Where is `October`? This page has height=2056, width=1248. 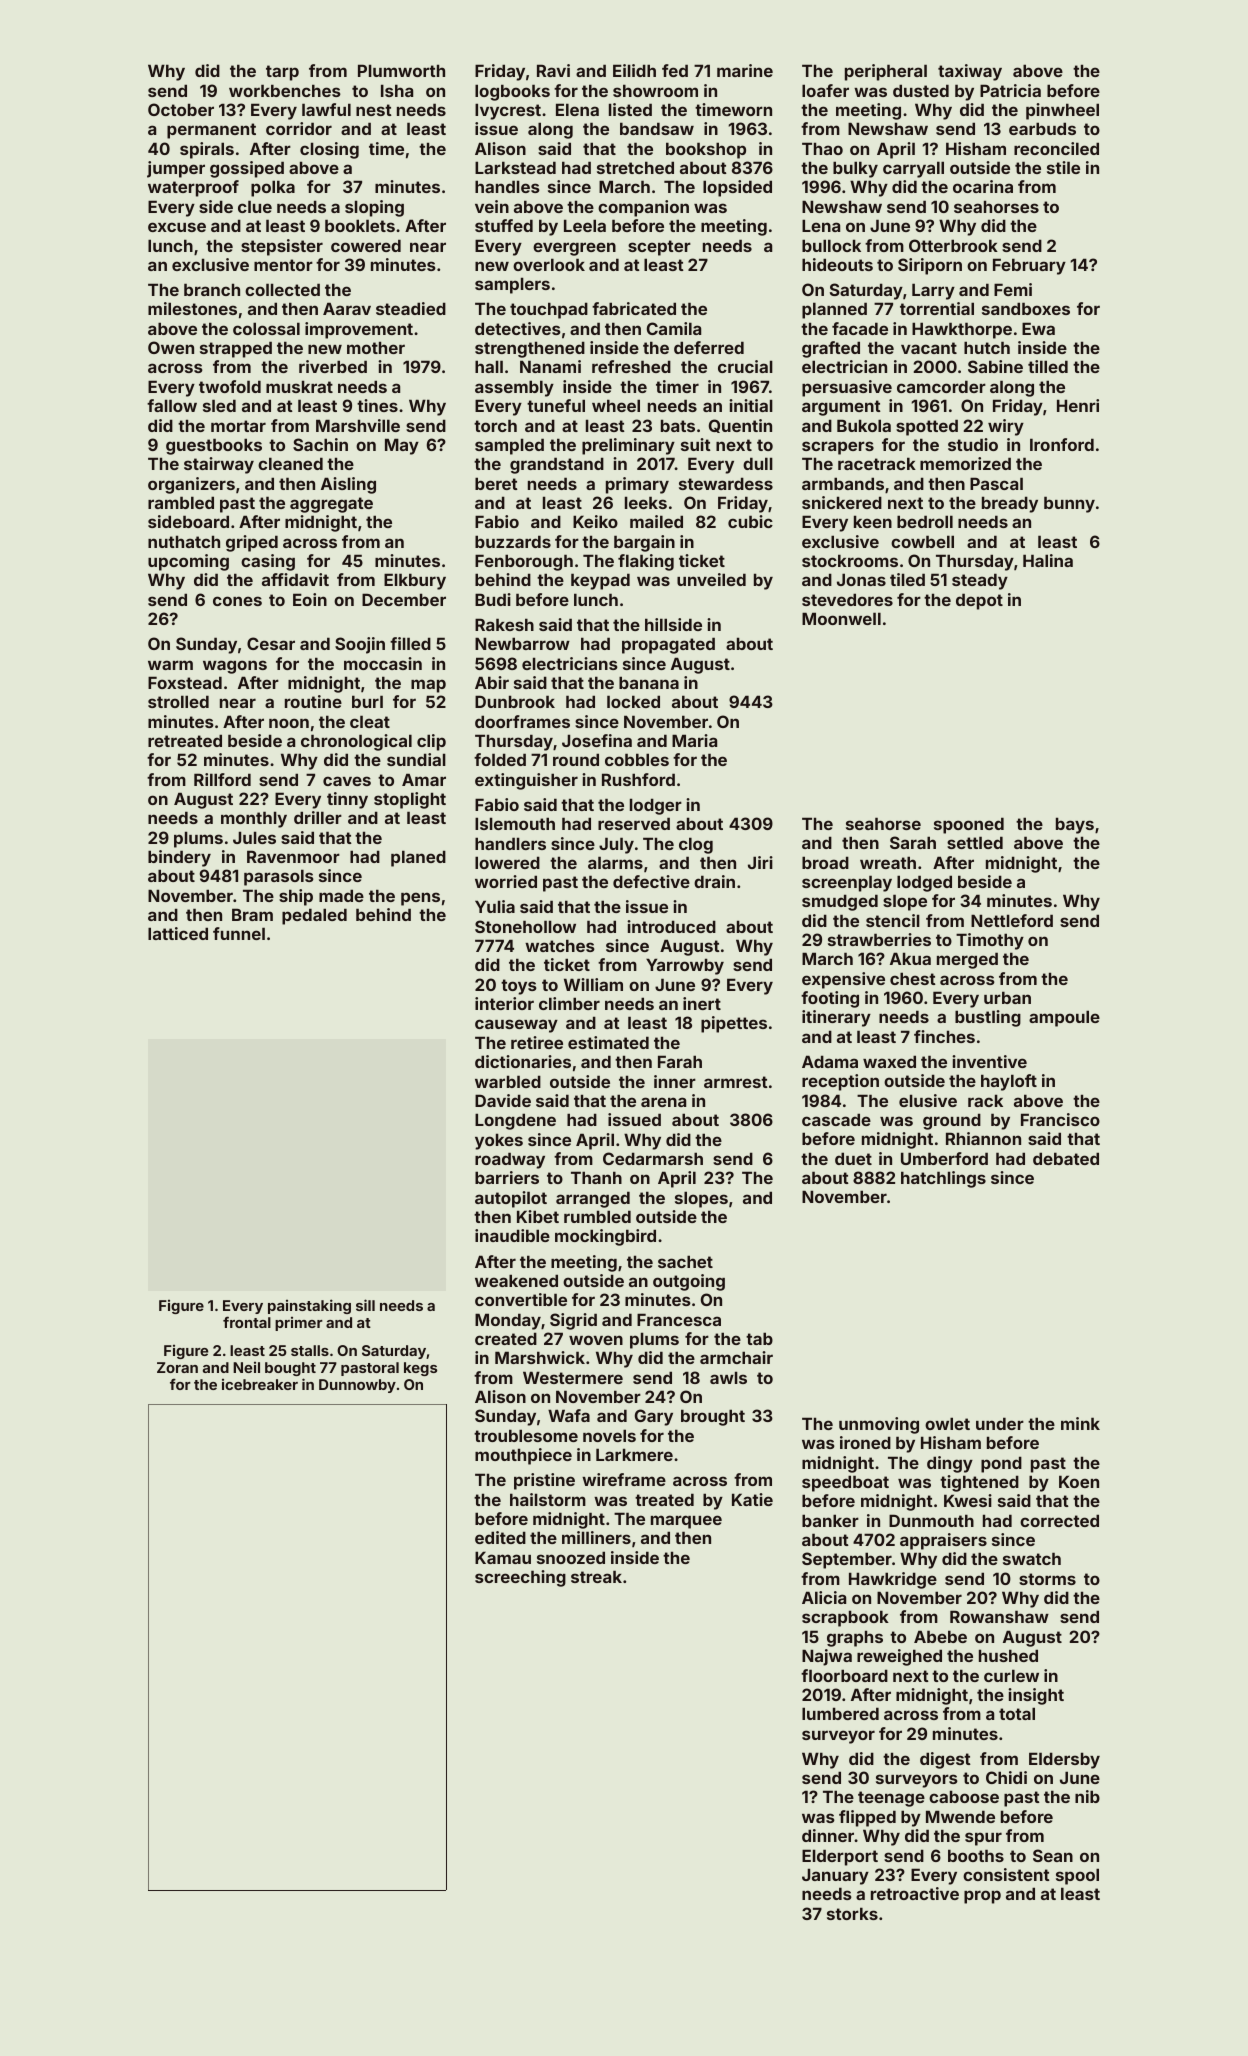 October is located at coordinates (181, 109).
